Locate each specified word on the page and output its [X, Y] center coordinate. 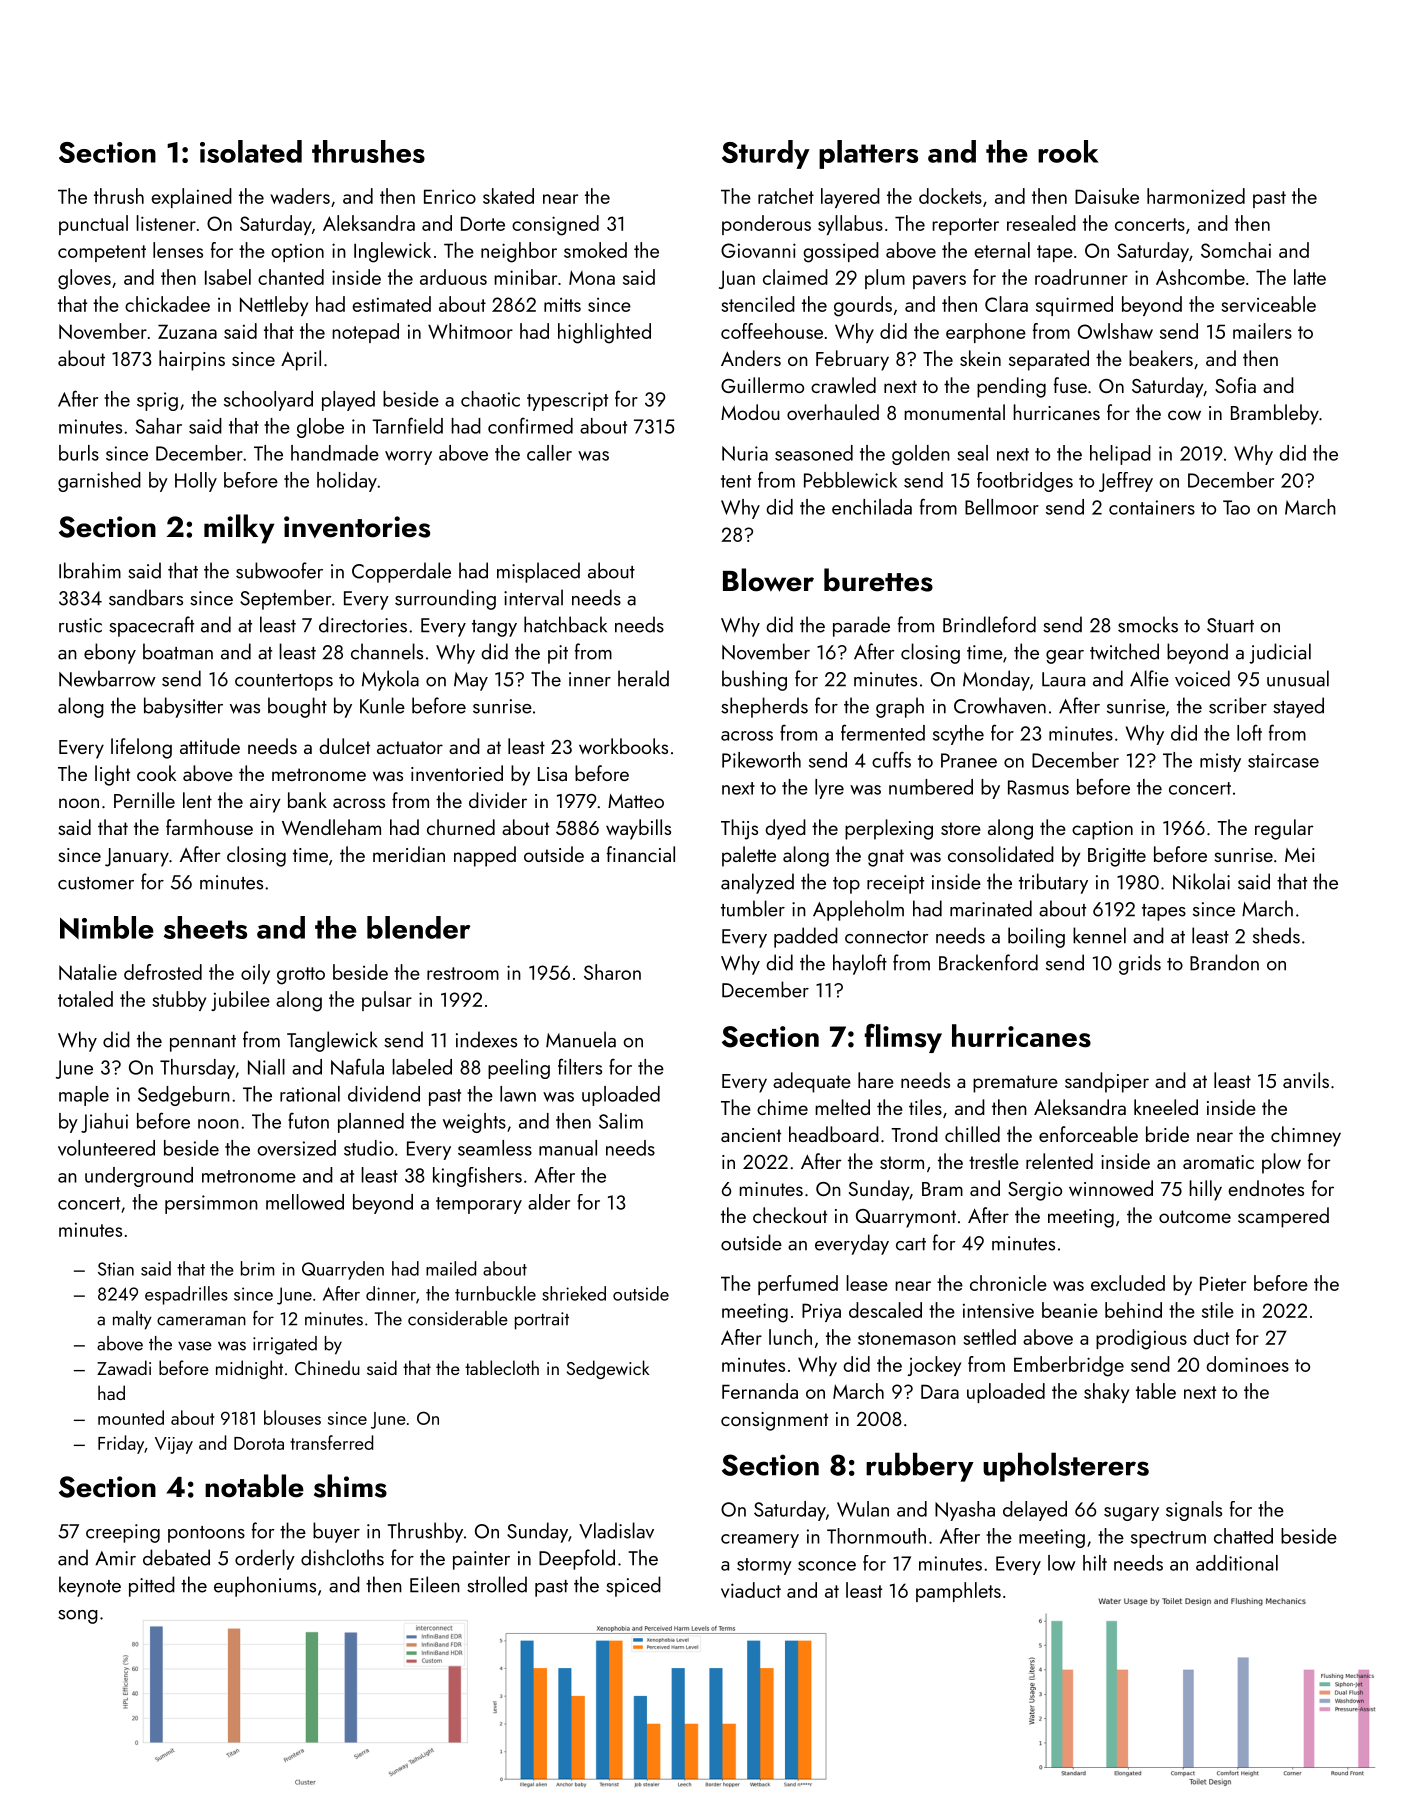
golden [921, 455]
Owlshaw [1115, 331]
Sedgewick [608, 1369]
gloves [84, 279]
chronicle [1008, 1283]
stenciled [758, 304]
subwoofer [279, 570]
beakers [1161, 358]
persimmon [211, 1204]
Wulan [863, 1509]
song [78, 1617]
